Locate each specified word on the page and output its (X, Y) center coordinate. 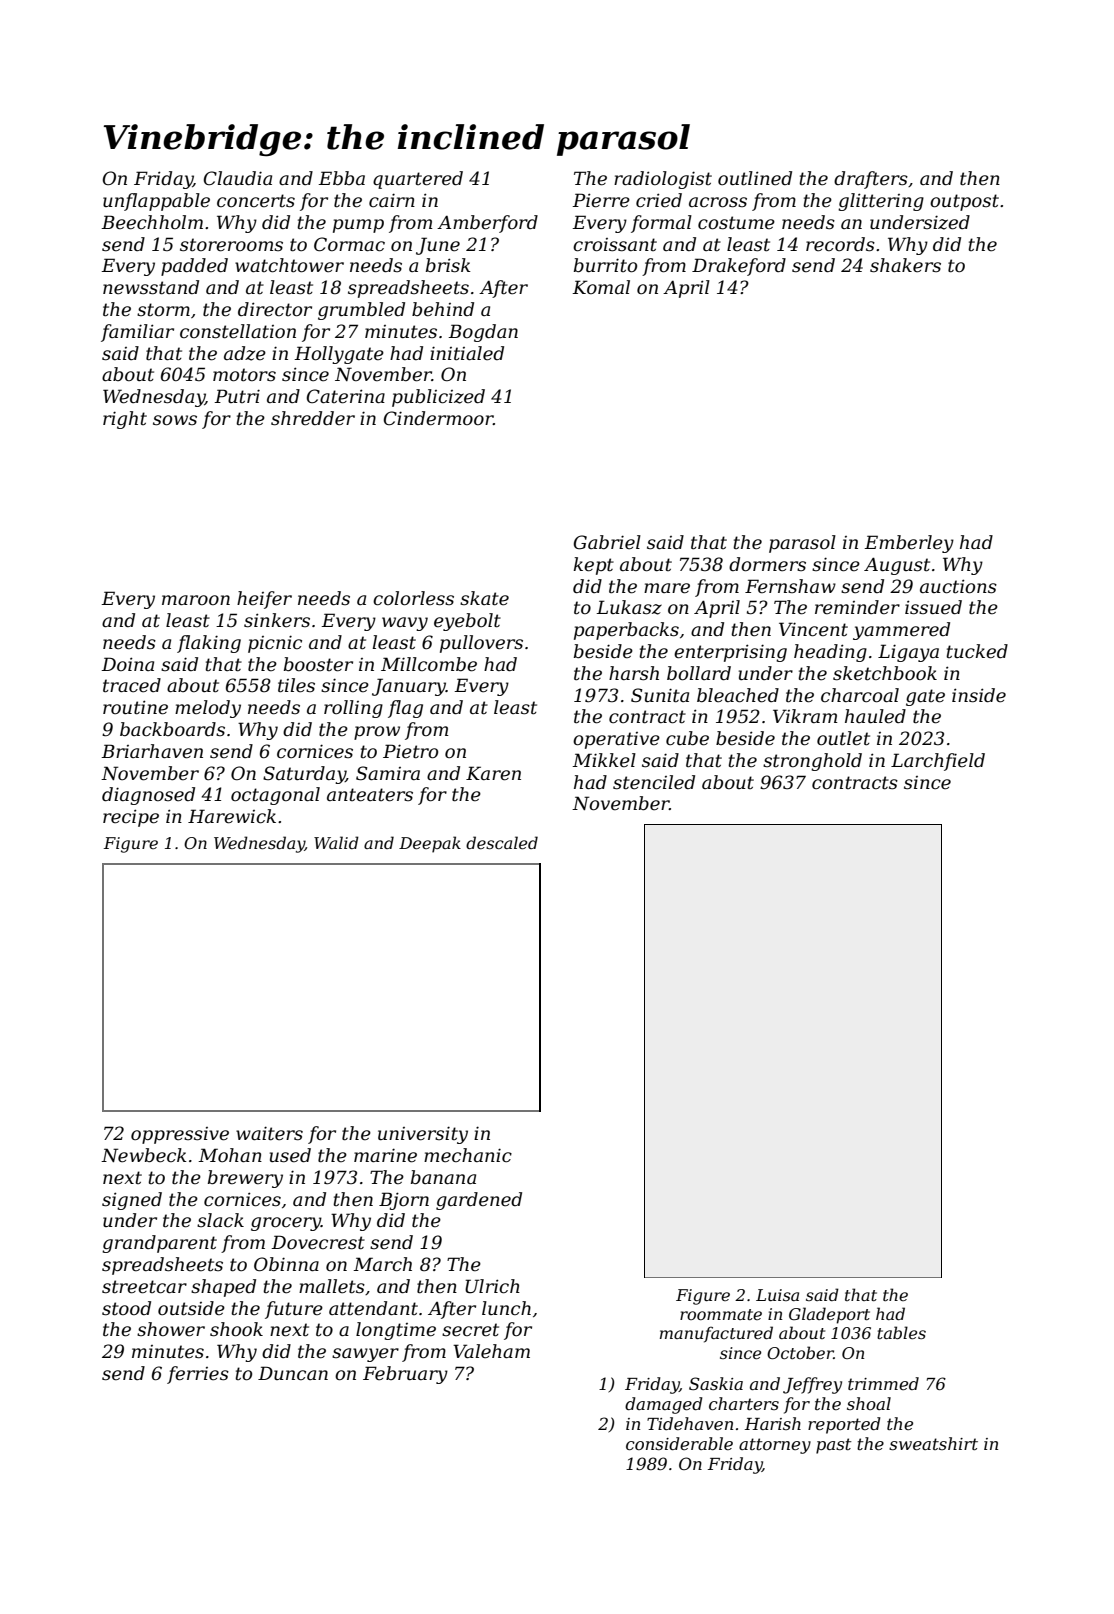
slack (220, 1220)
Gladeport (829, 1315)
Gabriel (607, 542)
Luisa (777, 1295)
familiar (137, 333)
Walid (336, 842)
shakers (905, 265)
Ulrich (492, 1286)
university (423, 1135)
